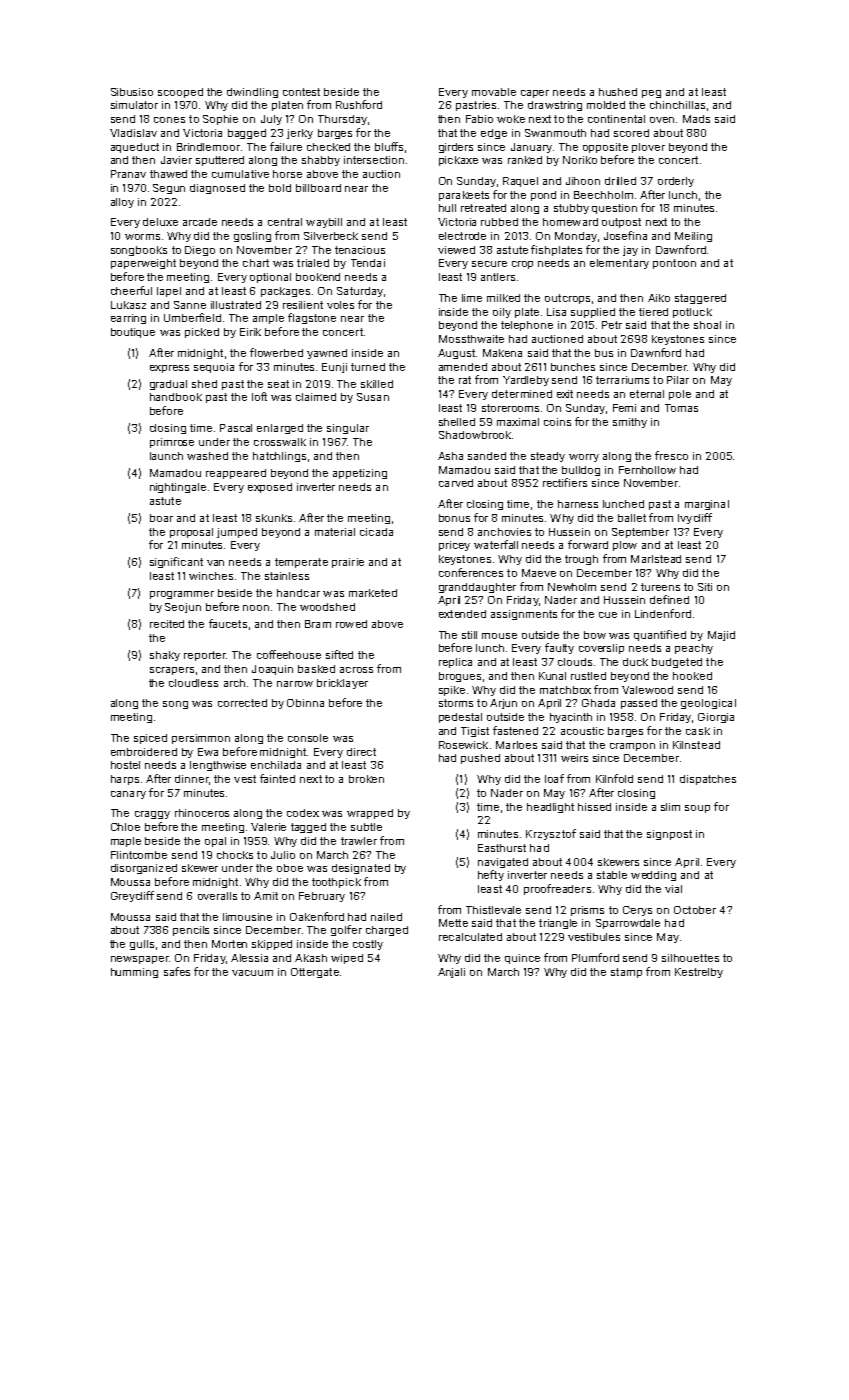 This document has width=849, height=1400. What do you see at coordinates (134, 973) in the document?
I see `humming` at bounding box center [134, 973].
